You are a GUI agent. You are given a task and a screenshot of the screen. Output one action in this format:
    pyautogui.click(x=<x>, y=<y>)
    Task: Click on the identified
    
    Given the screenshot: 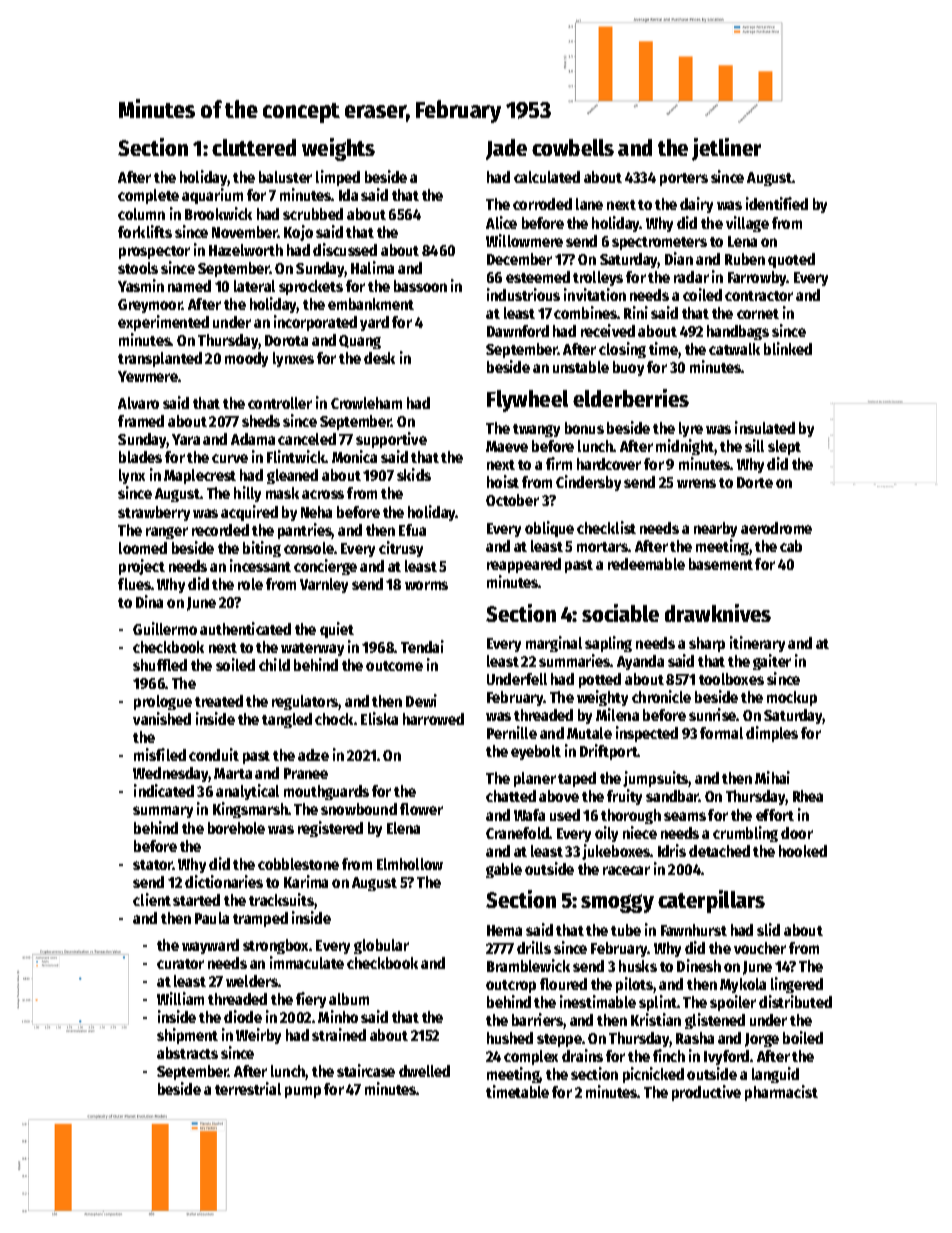 What is the action you would take?
    pyautogui.click(x=777, y=203)
